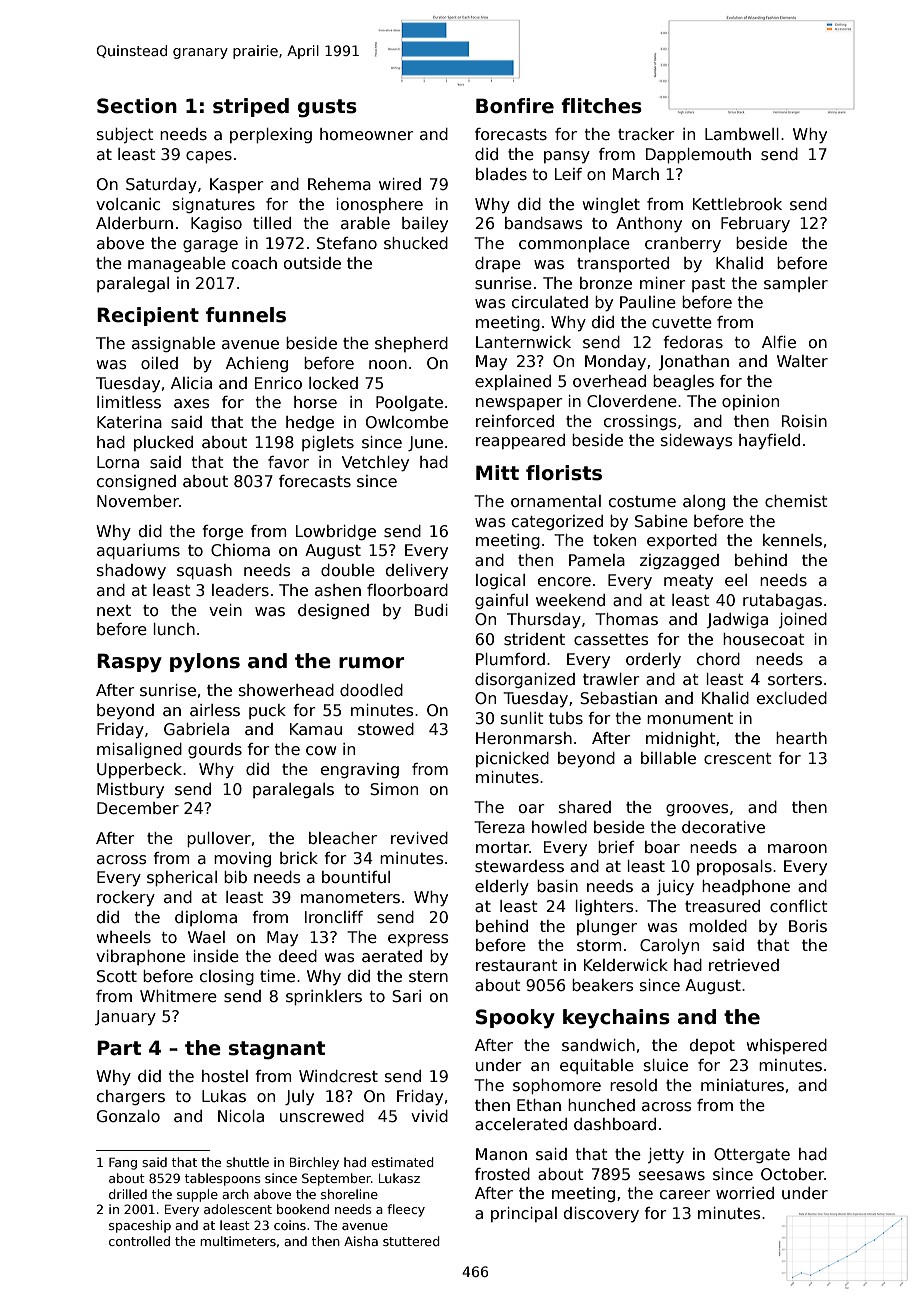  Describe the element at coordinates (407, 422) in the document. I see `Owlcombe` at that location.
